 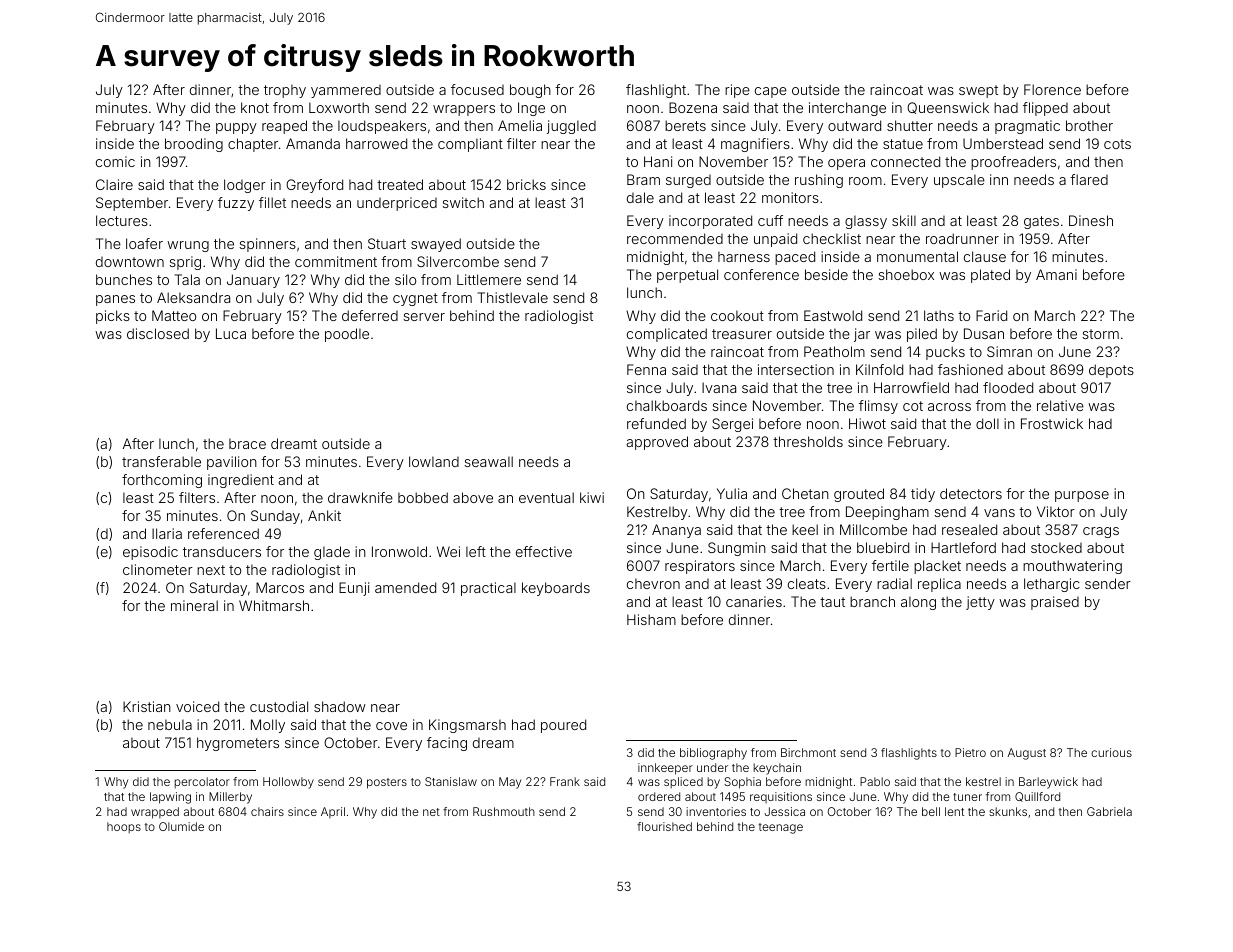 I want to click on flourished, so click(x=664, y=826).
